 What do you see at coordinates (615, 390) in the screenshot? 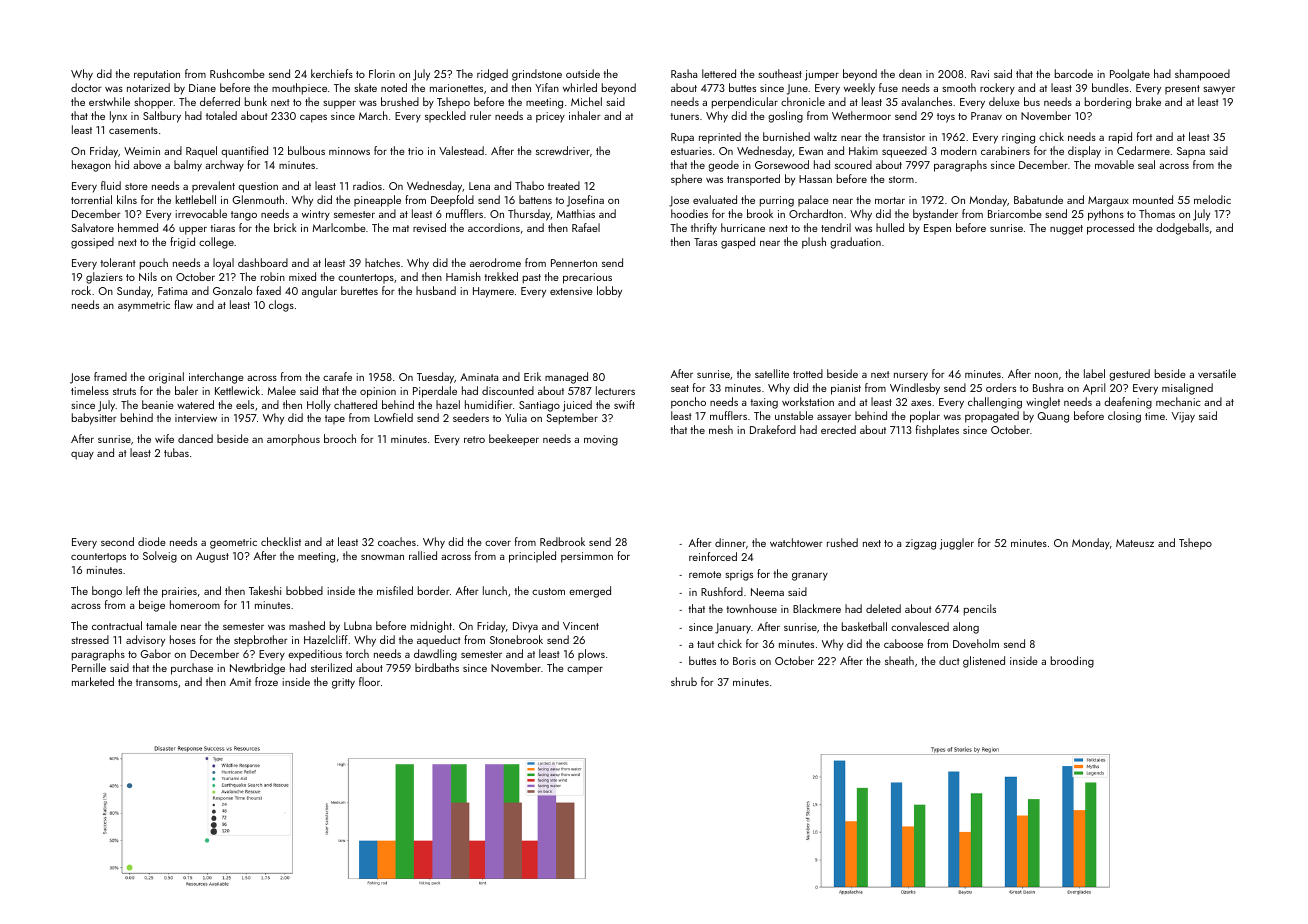
I see `lecturers` at bounding box center [615, 390].
